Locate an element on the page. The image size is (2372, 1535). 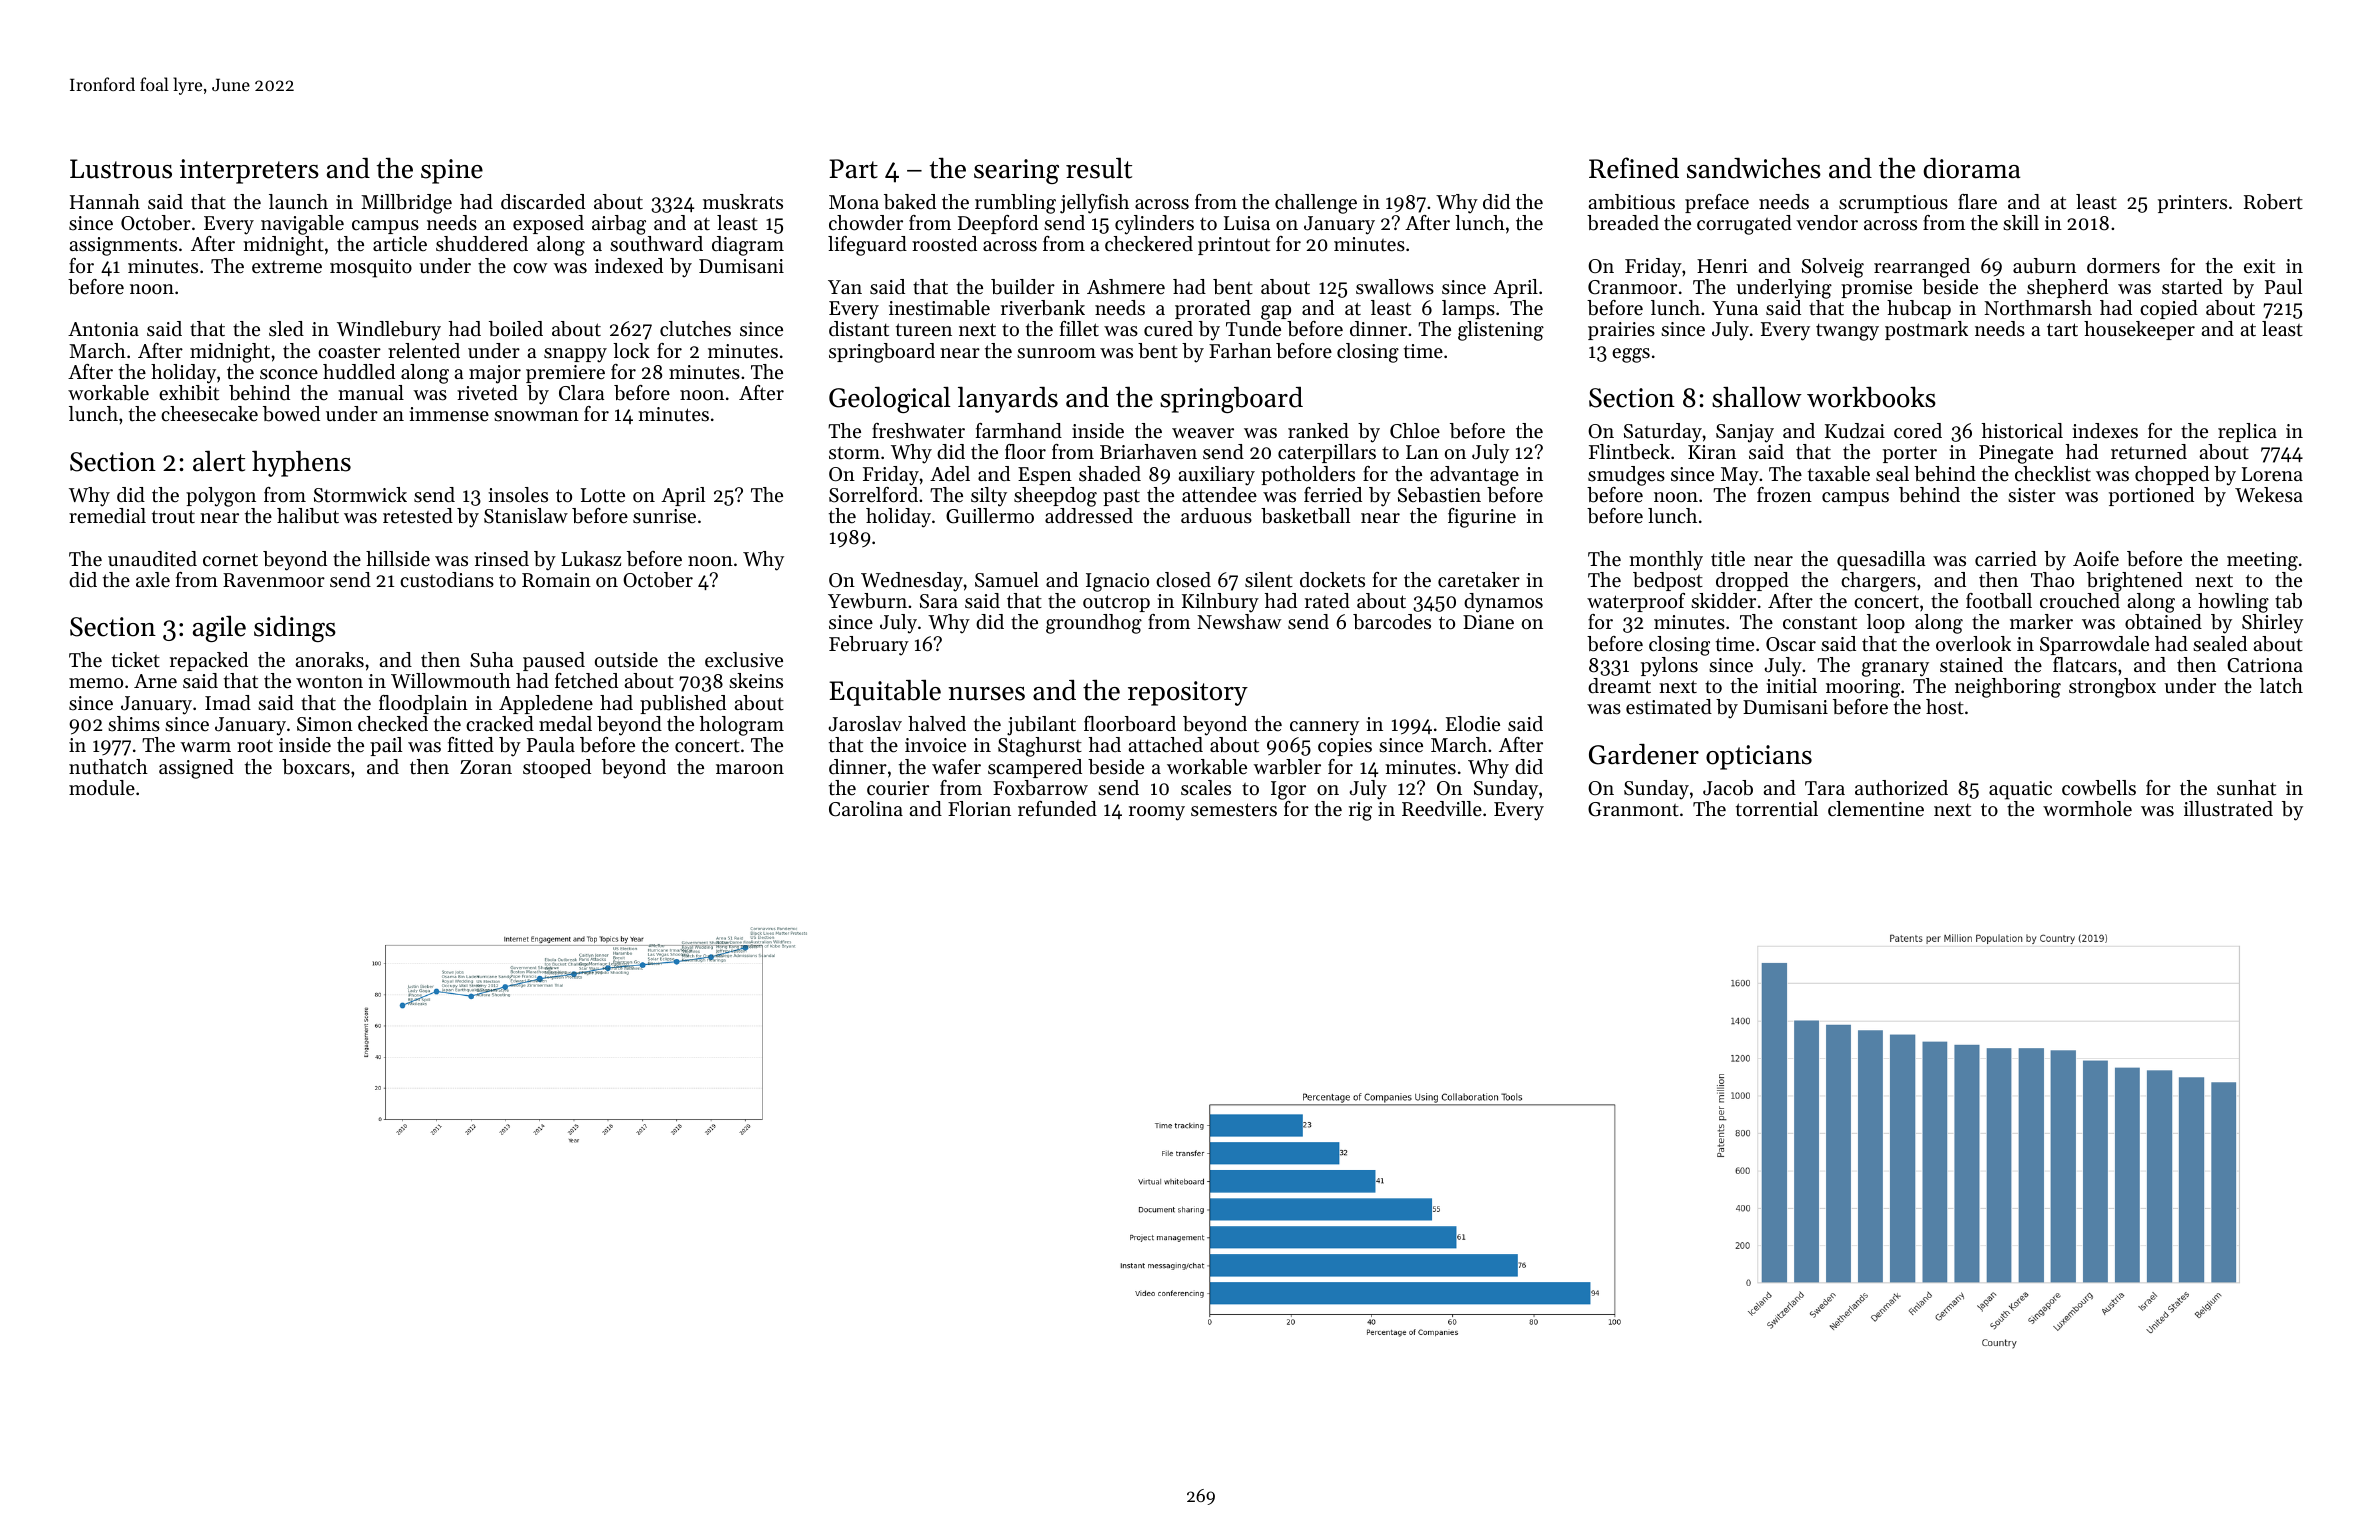
chopped is located at coordinates (2172, 475).
